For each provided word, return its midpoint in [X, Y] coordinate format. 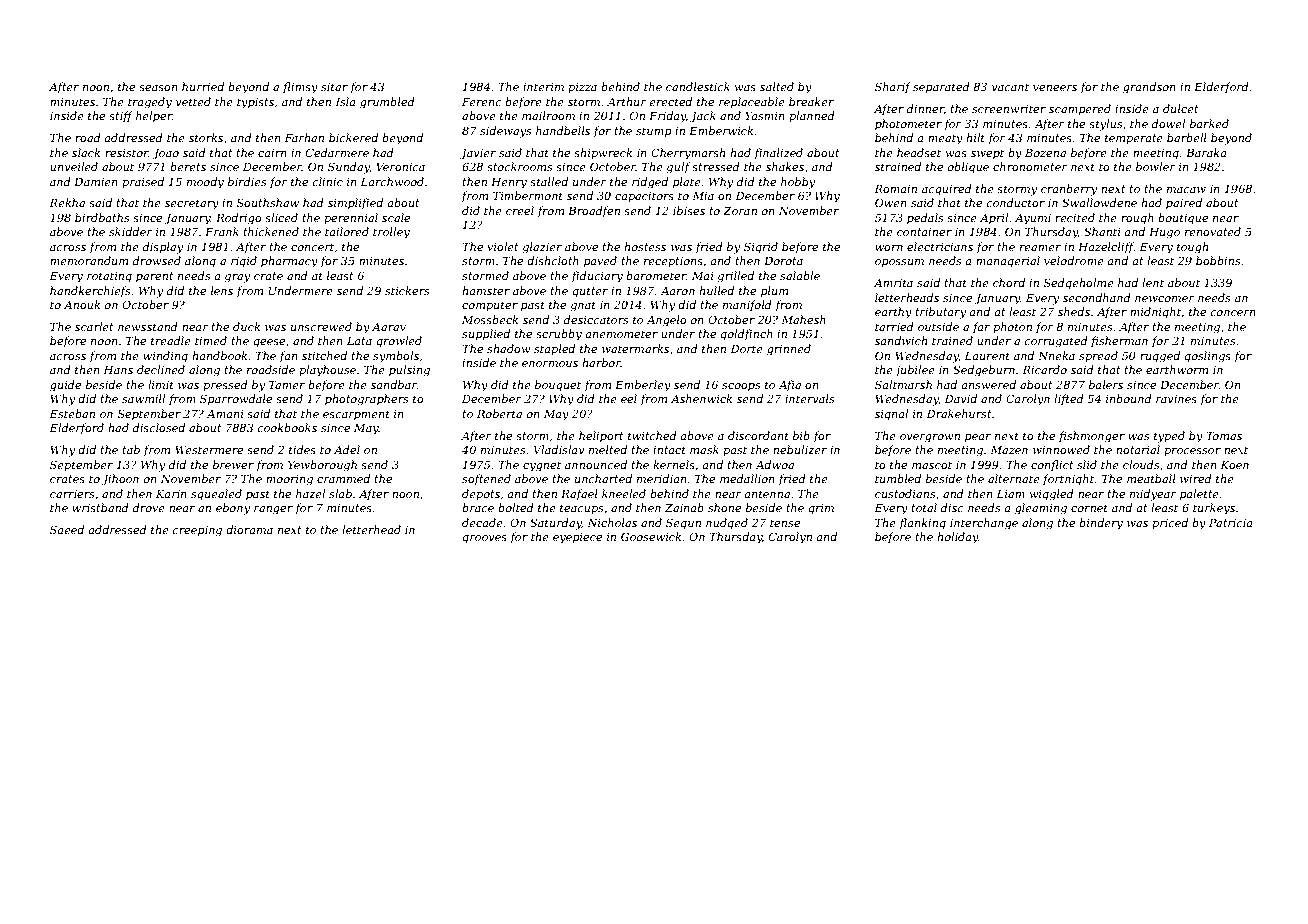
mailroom [548, 115]
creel [520, 210]
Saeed [67, 529]
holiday [957, 538]
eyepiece [577, 538]
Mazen [1009, 450]
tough [1192, 248]
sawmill [143, 398]
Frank [222, 231]
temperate [1134, 139]
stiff [121, 116]
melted [608, 449]
